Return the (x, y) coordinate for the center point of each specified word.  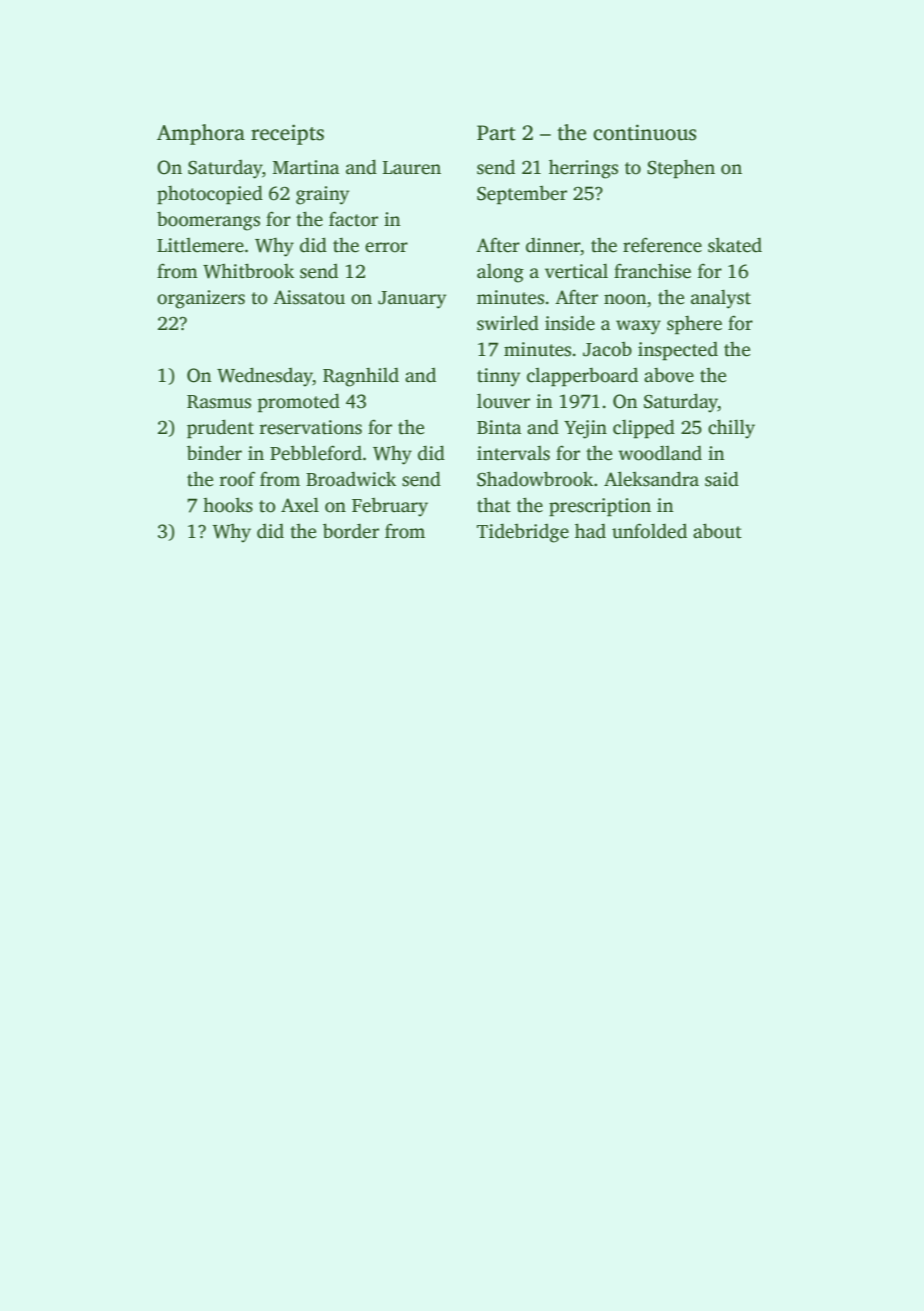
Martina (306, 167)
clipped (644, 429)
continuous (644, 132)
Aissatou (309, 297)
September (522, 195)
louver (503, 401)
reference (662, 245)
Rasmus (219, 402)
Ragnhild (361, 377)
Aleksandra (651, 479)
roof (237, 479)
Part (496, 133)
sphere (694, 325)
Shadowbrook (535, 479)
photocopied (210, 195)
